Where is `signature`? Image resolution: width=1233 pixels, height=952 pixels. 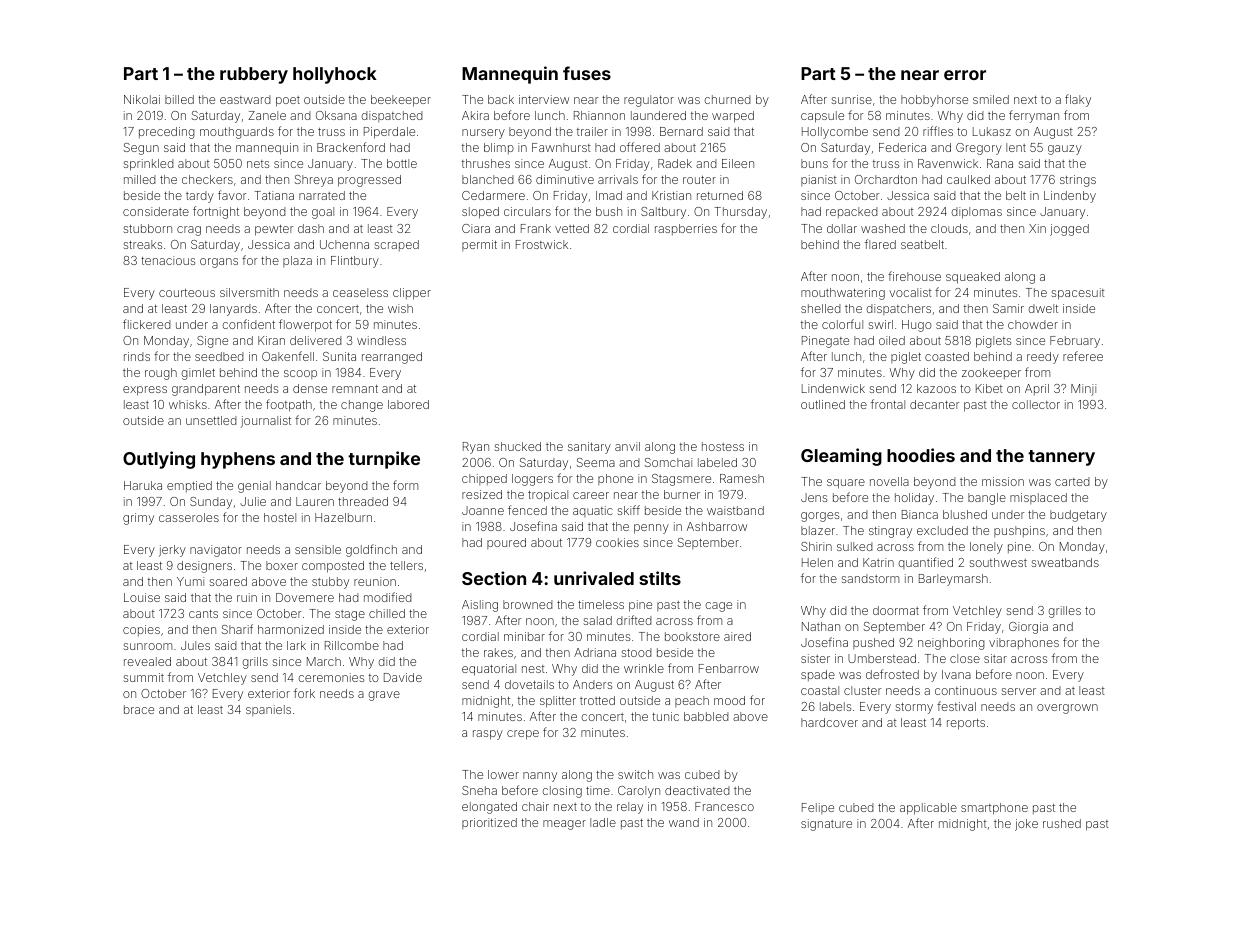
signature is located at coordinates (826, 825).
